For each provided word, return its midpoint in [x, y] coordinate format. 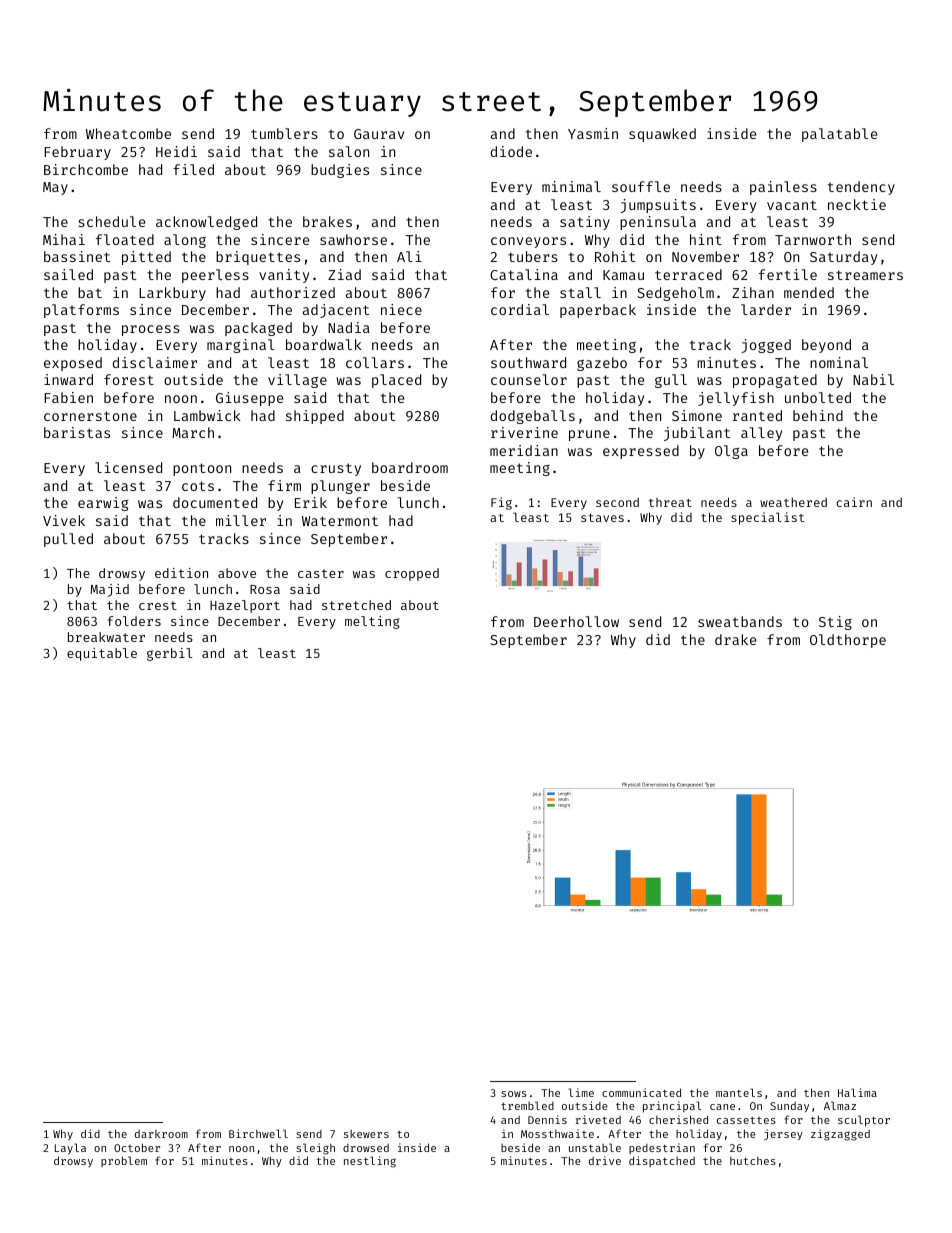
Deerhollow [576, 621]
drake [735, 639]
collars [375, 362]
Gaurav [379, 134]
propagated [775, 381]
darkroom [161, 1134]
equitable [102, 654]
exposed [73, 364]
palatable [839, 135]
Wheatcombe [128, 133]
